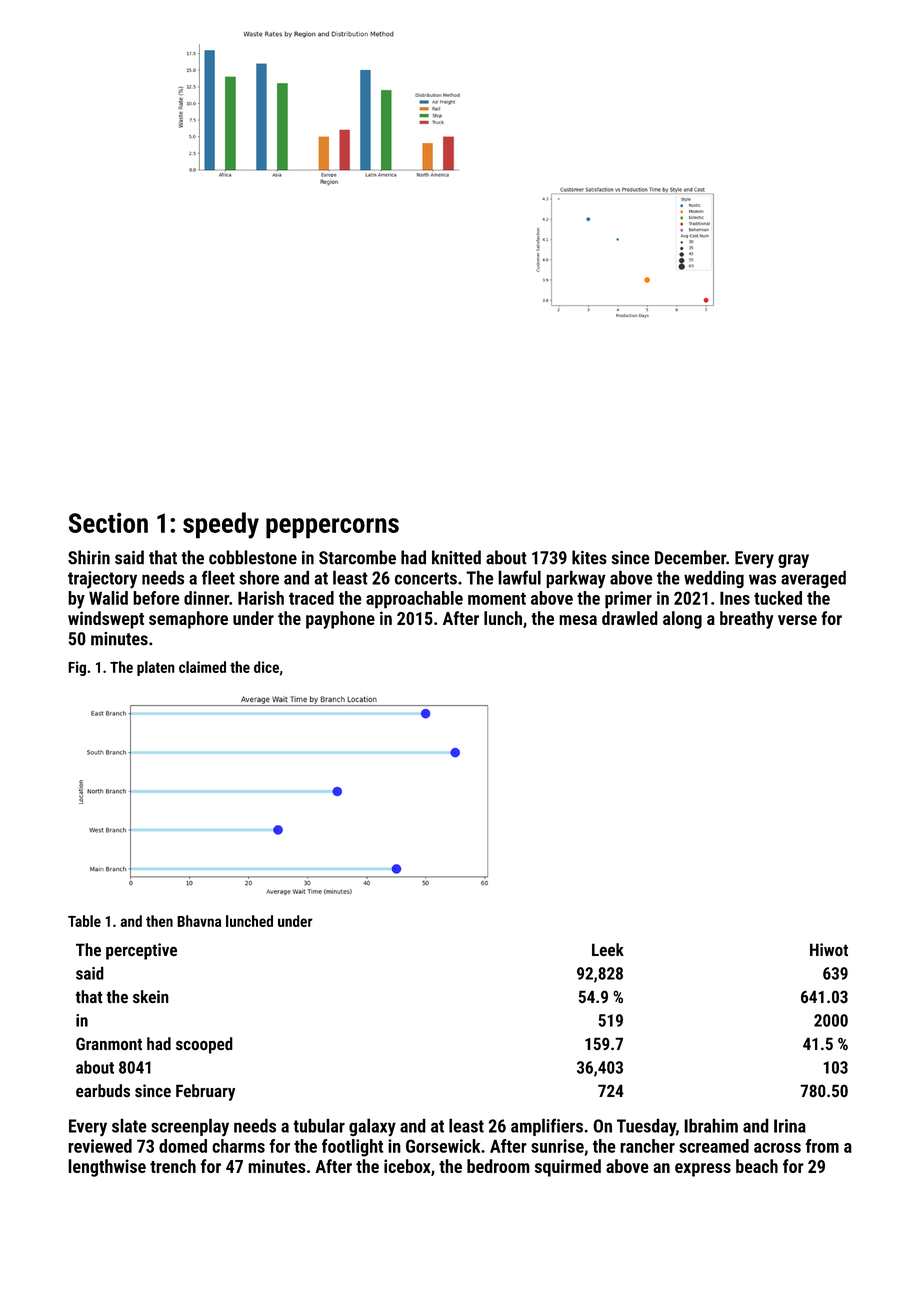  What do you see at coordinates (151, 996) in the image?
I see `skein` at bounding box center [151, 996].
